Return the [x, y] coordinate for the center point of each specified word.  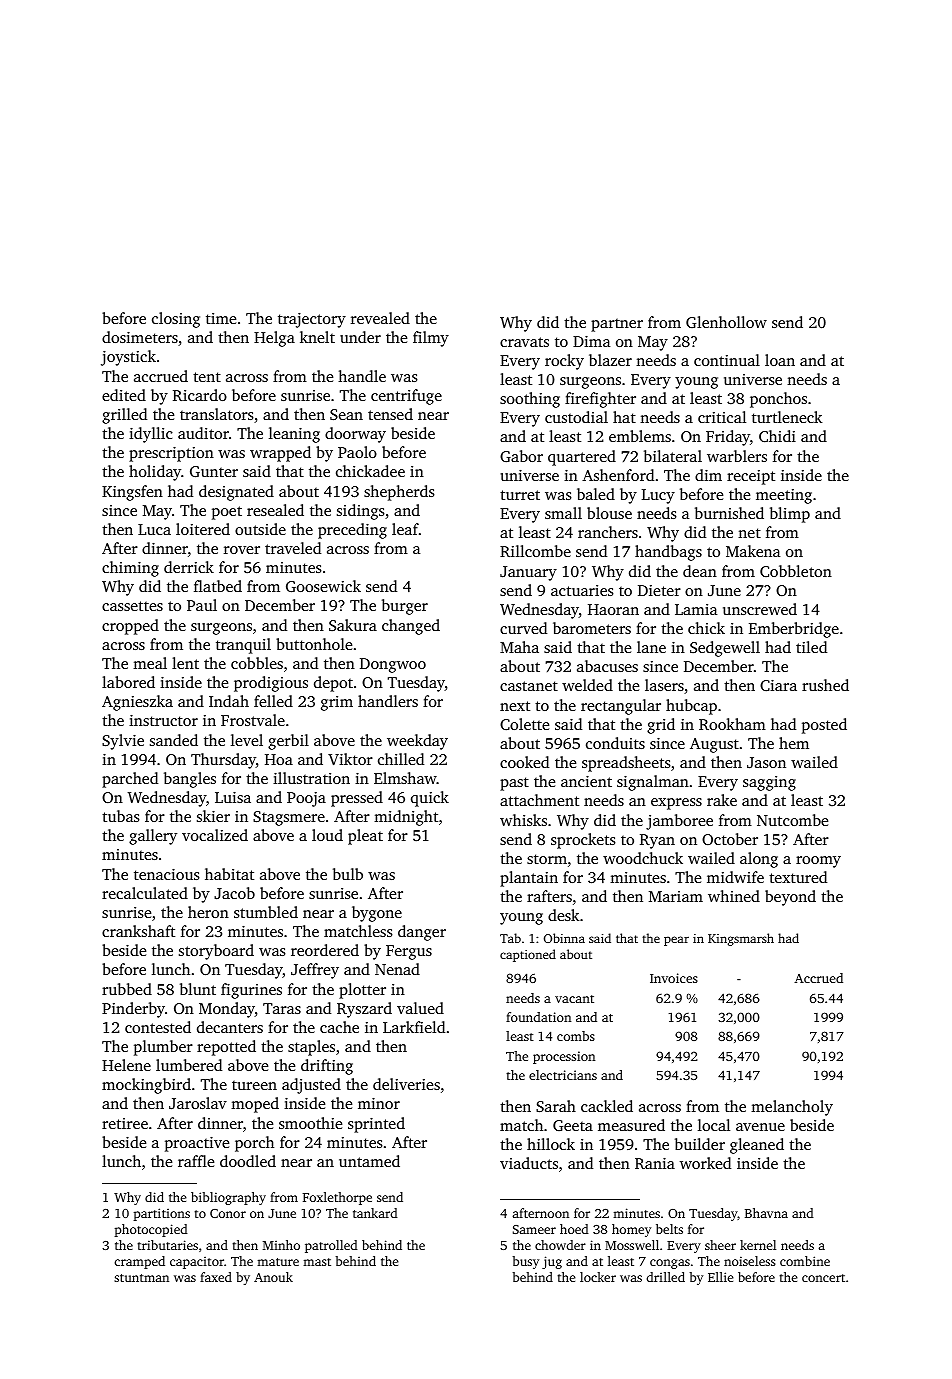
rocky [564, 362]
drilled [666, 1277]
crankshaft [138, 931]
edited [124, 395]
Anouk [273, 1277]
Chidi [777, 436]
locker [598, 1277]
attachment [539, 800]
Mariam [676, 896]
